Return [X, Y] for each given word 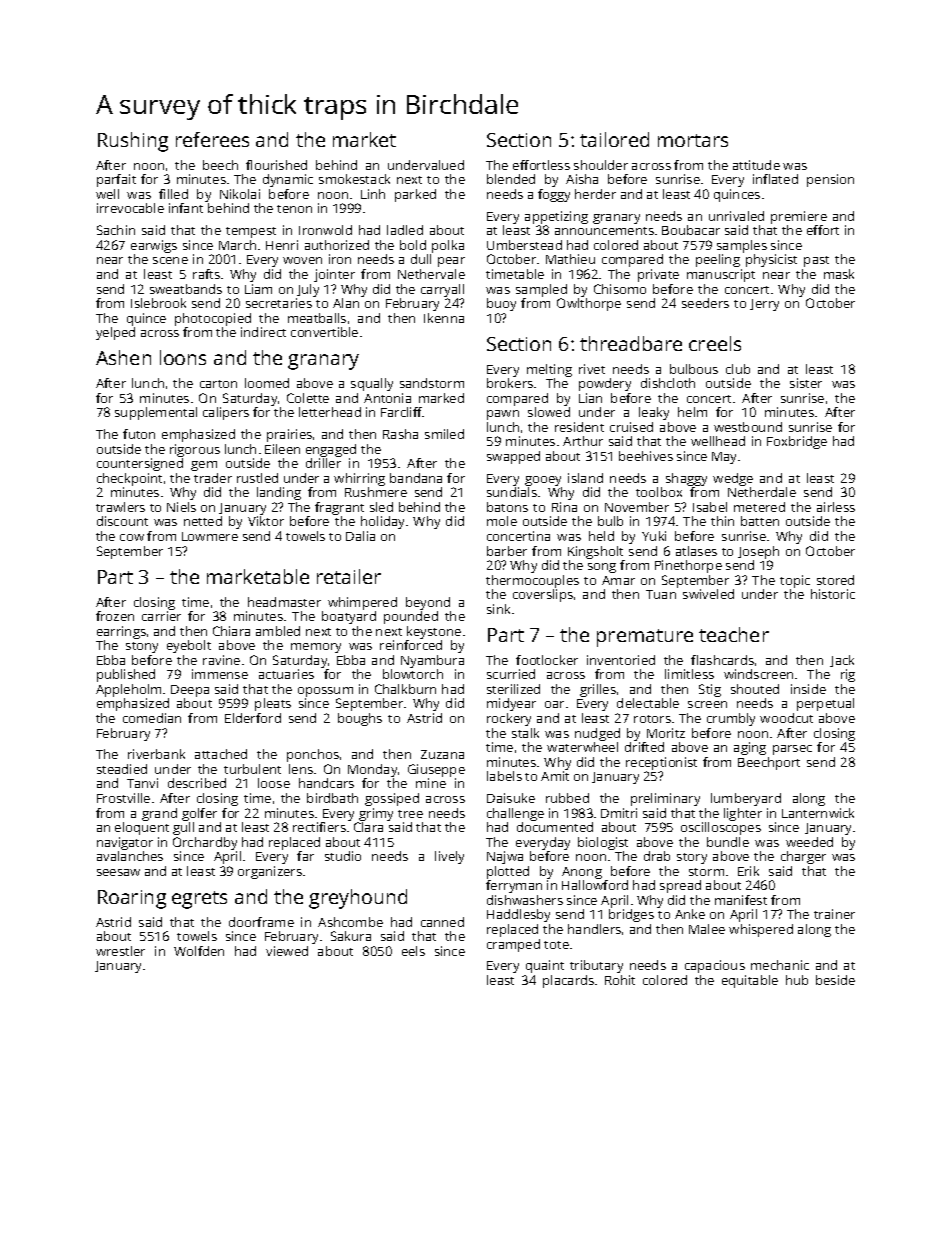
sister [806, 383]
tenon [294, 209]
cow [132, 537]
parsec [792, 750]
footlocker [547, 660]
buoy [501, 304]
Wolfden [199, 951]
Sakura [351, 936]
